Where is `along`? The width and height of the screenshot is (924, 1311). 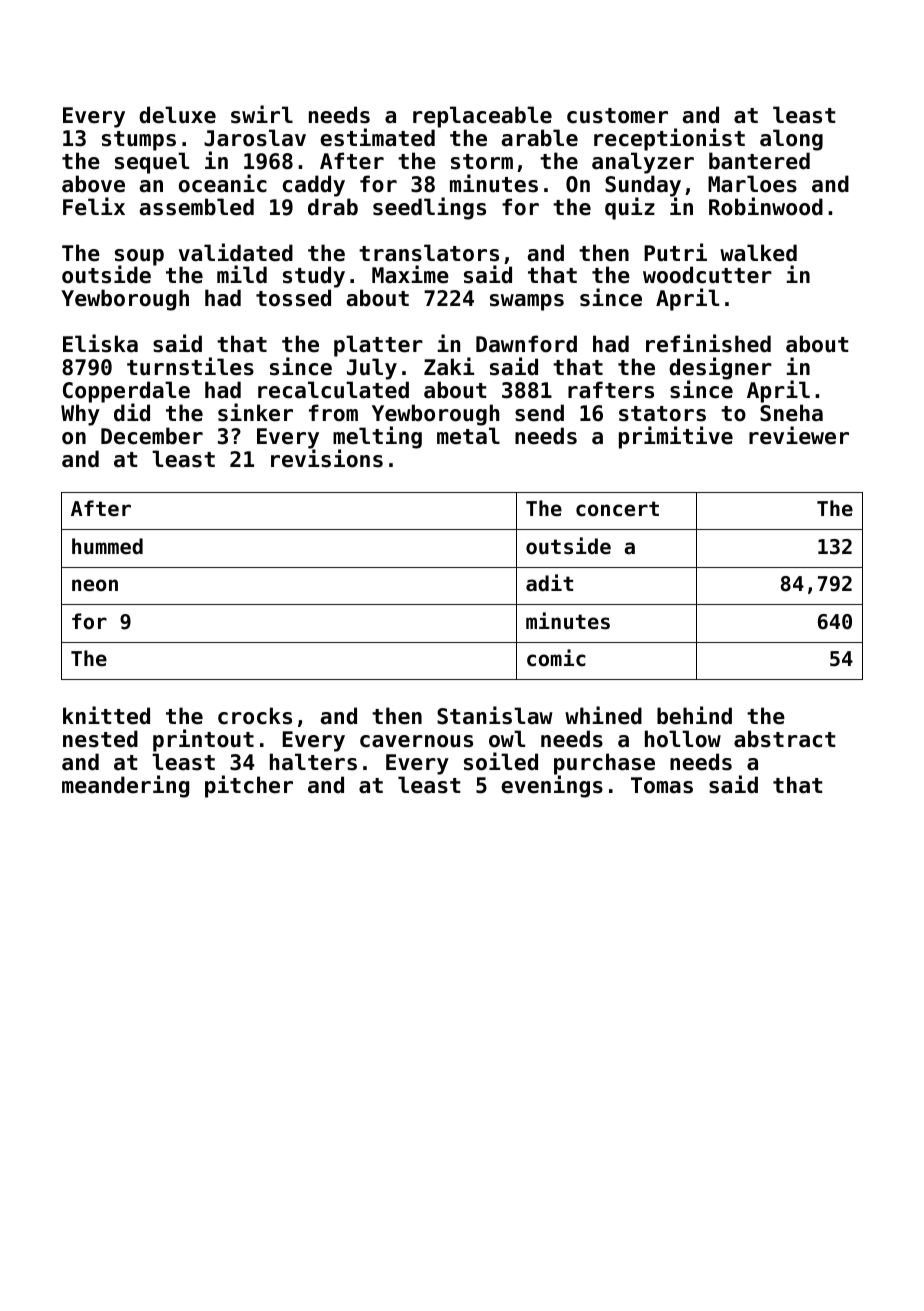 along is located at coordinates (791, 140).
